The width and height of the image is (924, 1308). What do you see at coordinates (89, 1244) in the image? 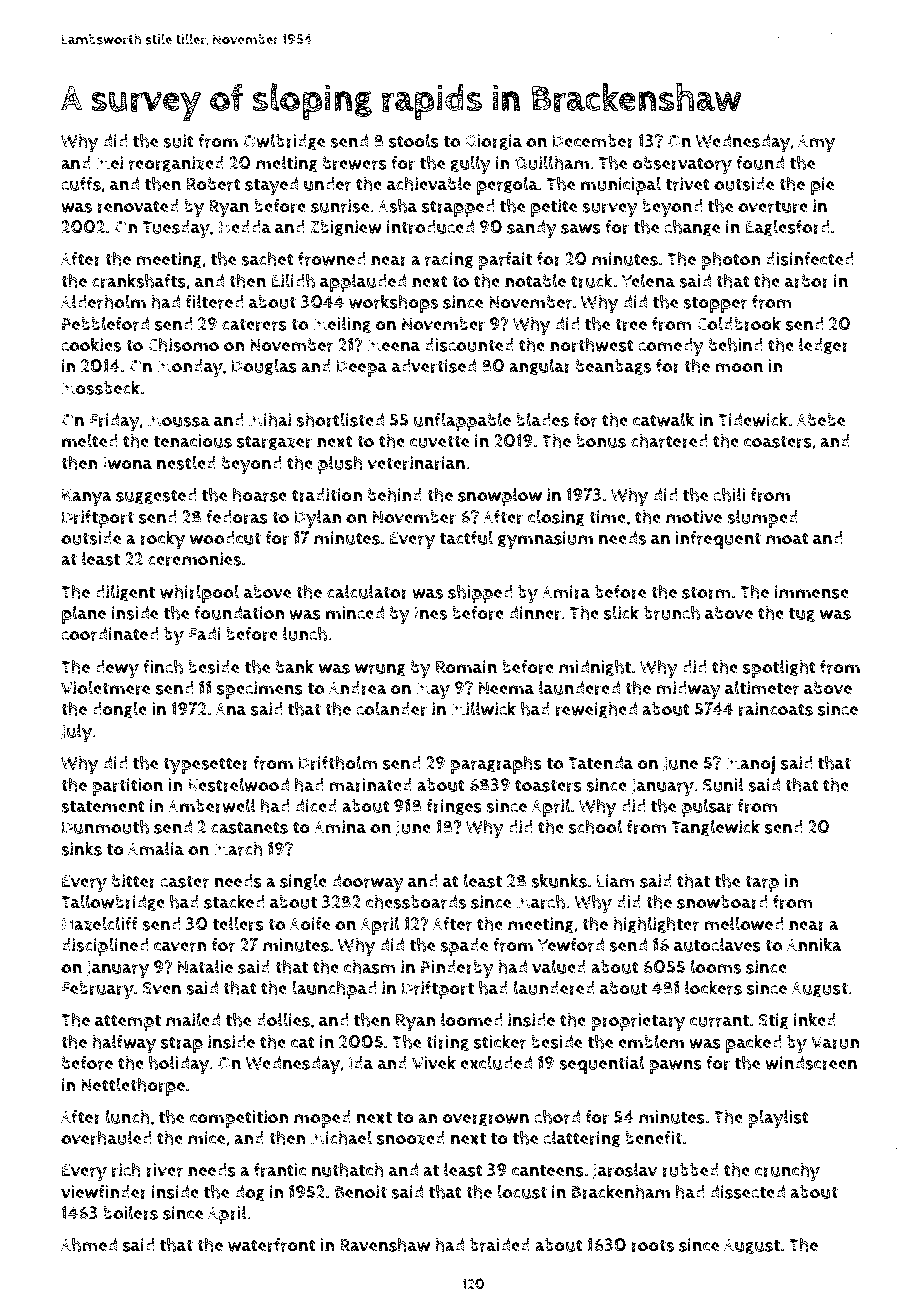
I see `Ahmed` at bounding box center [89, 1244].
